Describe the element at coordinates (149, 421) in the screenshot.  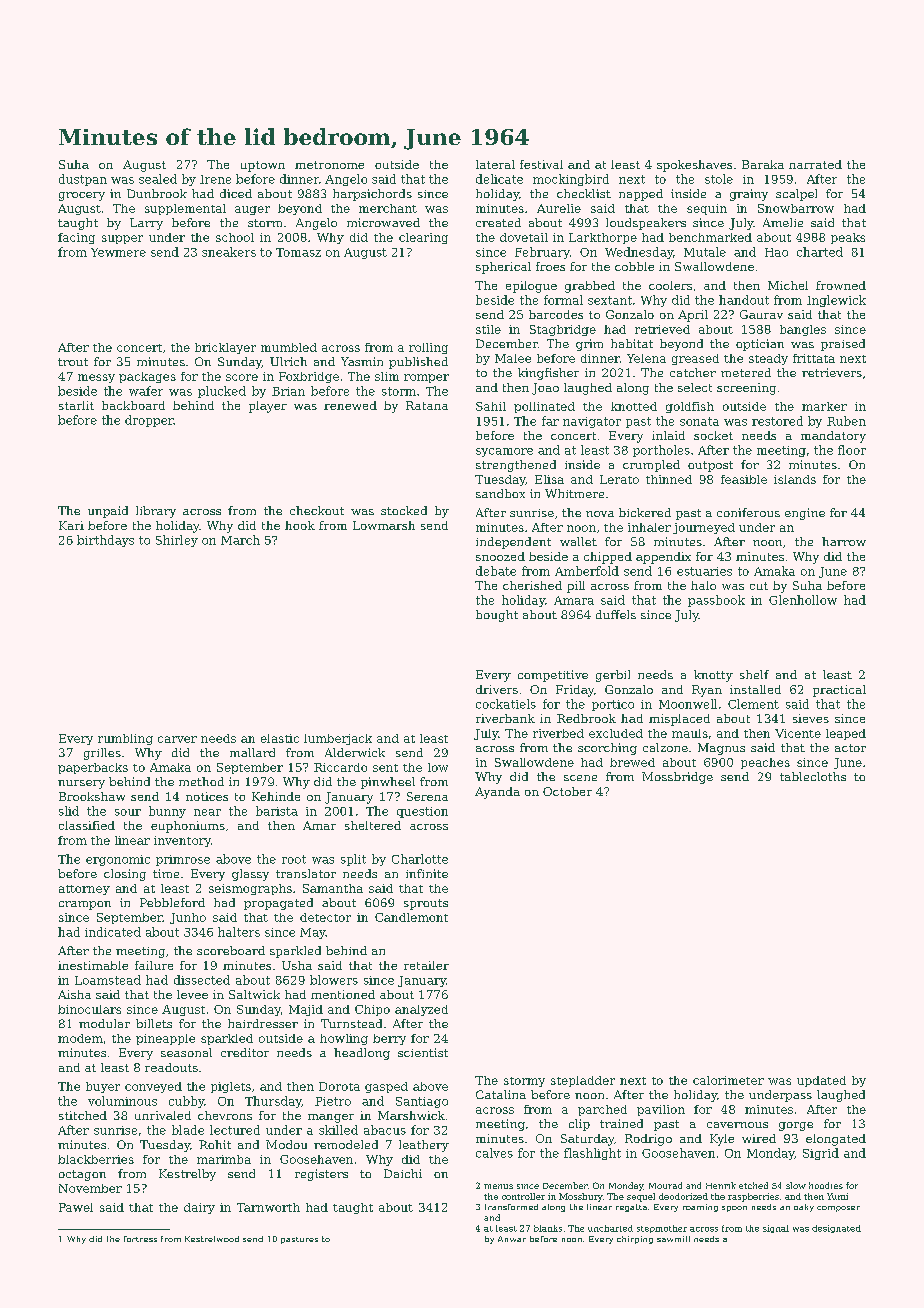
I see `dropper` at that location.
